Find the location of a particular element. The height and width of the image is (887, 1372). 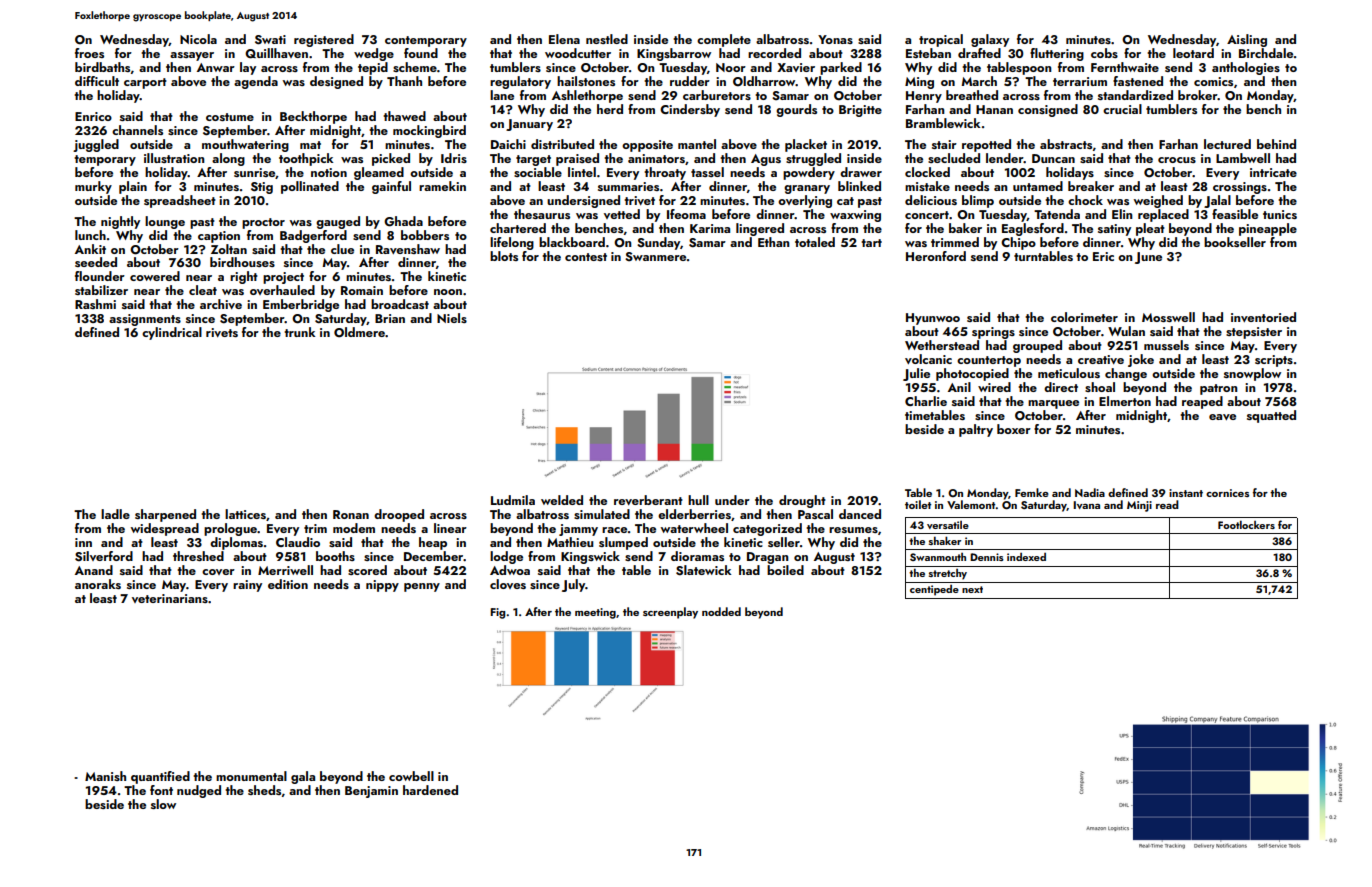

Aisling is located at coordinates (1247, 40).
